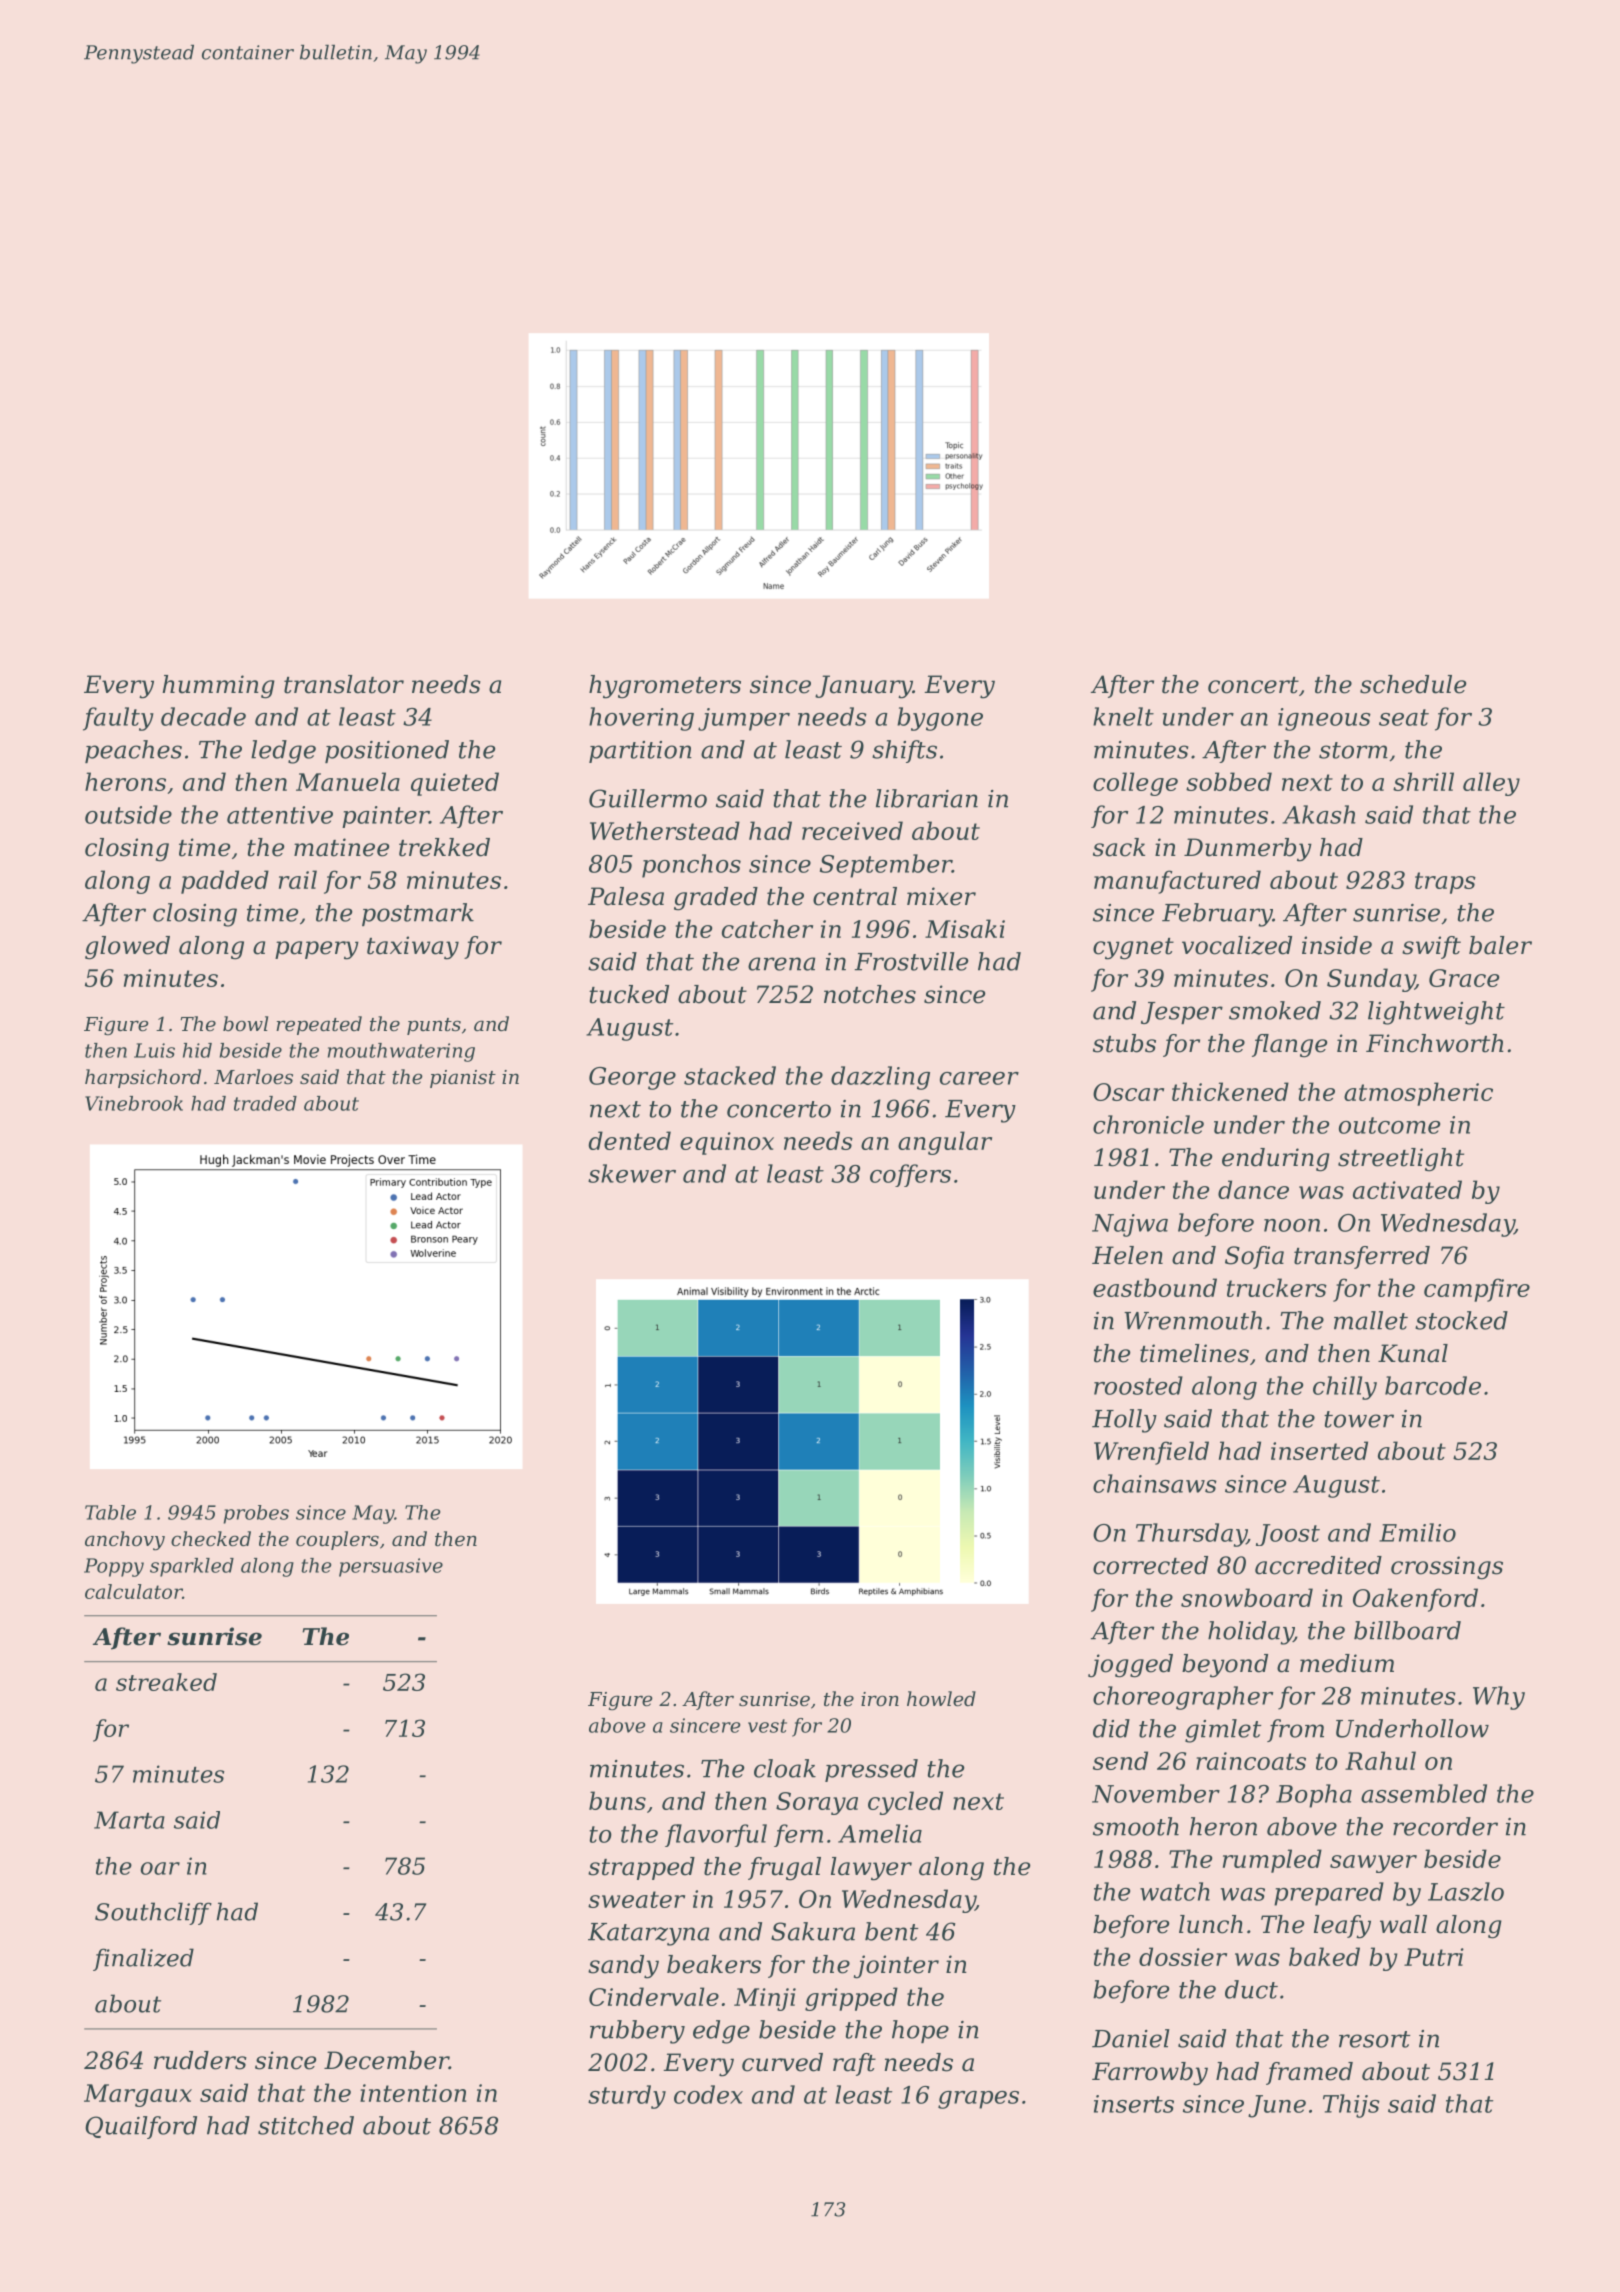  I want to click on dossier, so click(1183, 1956).
